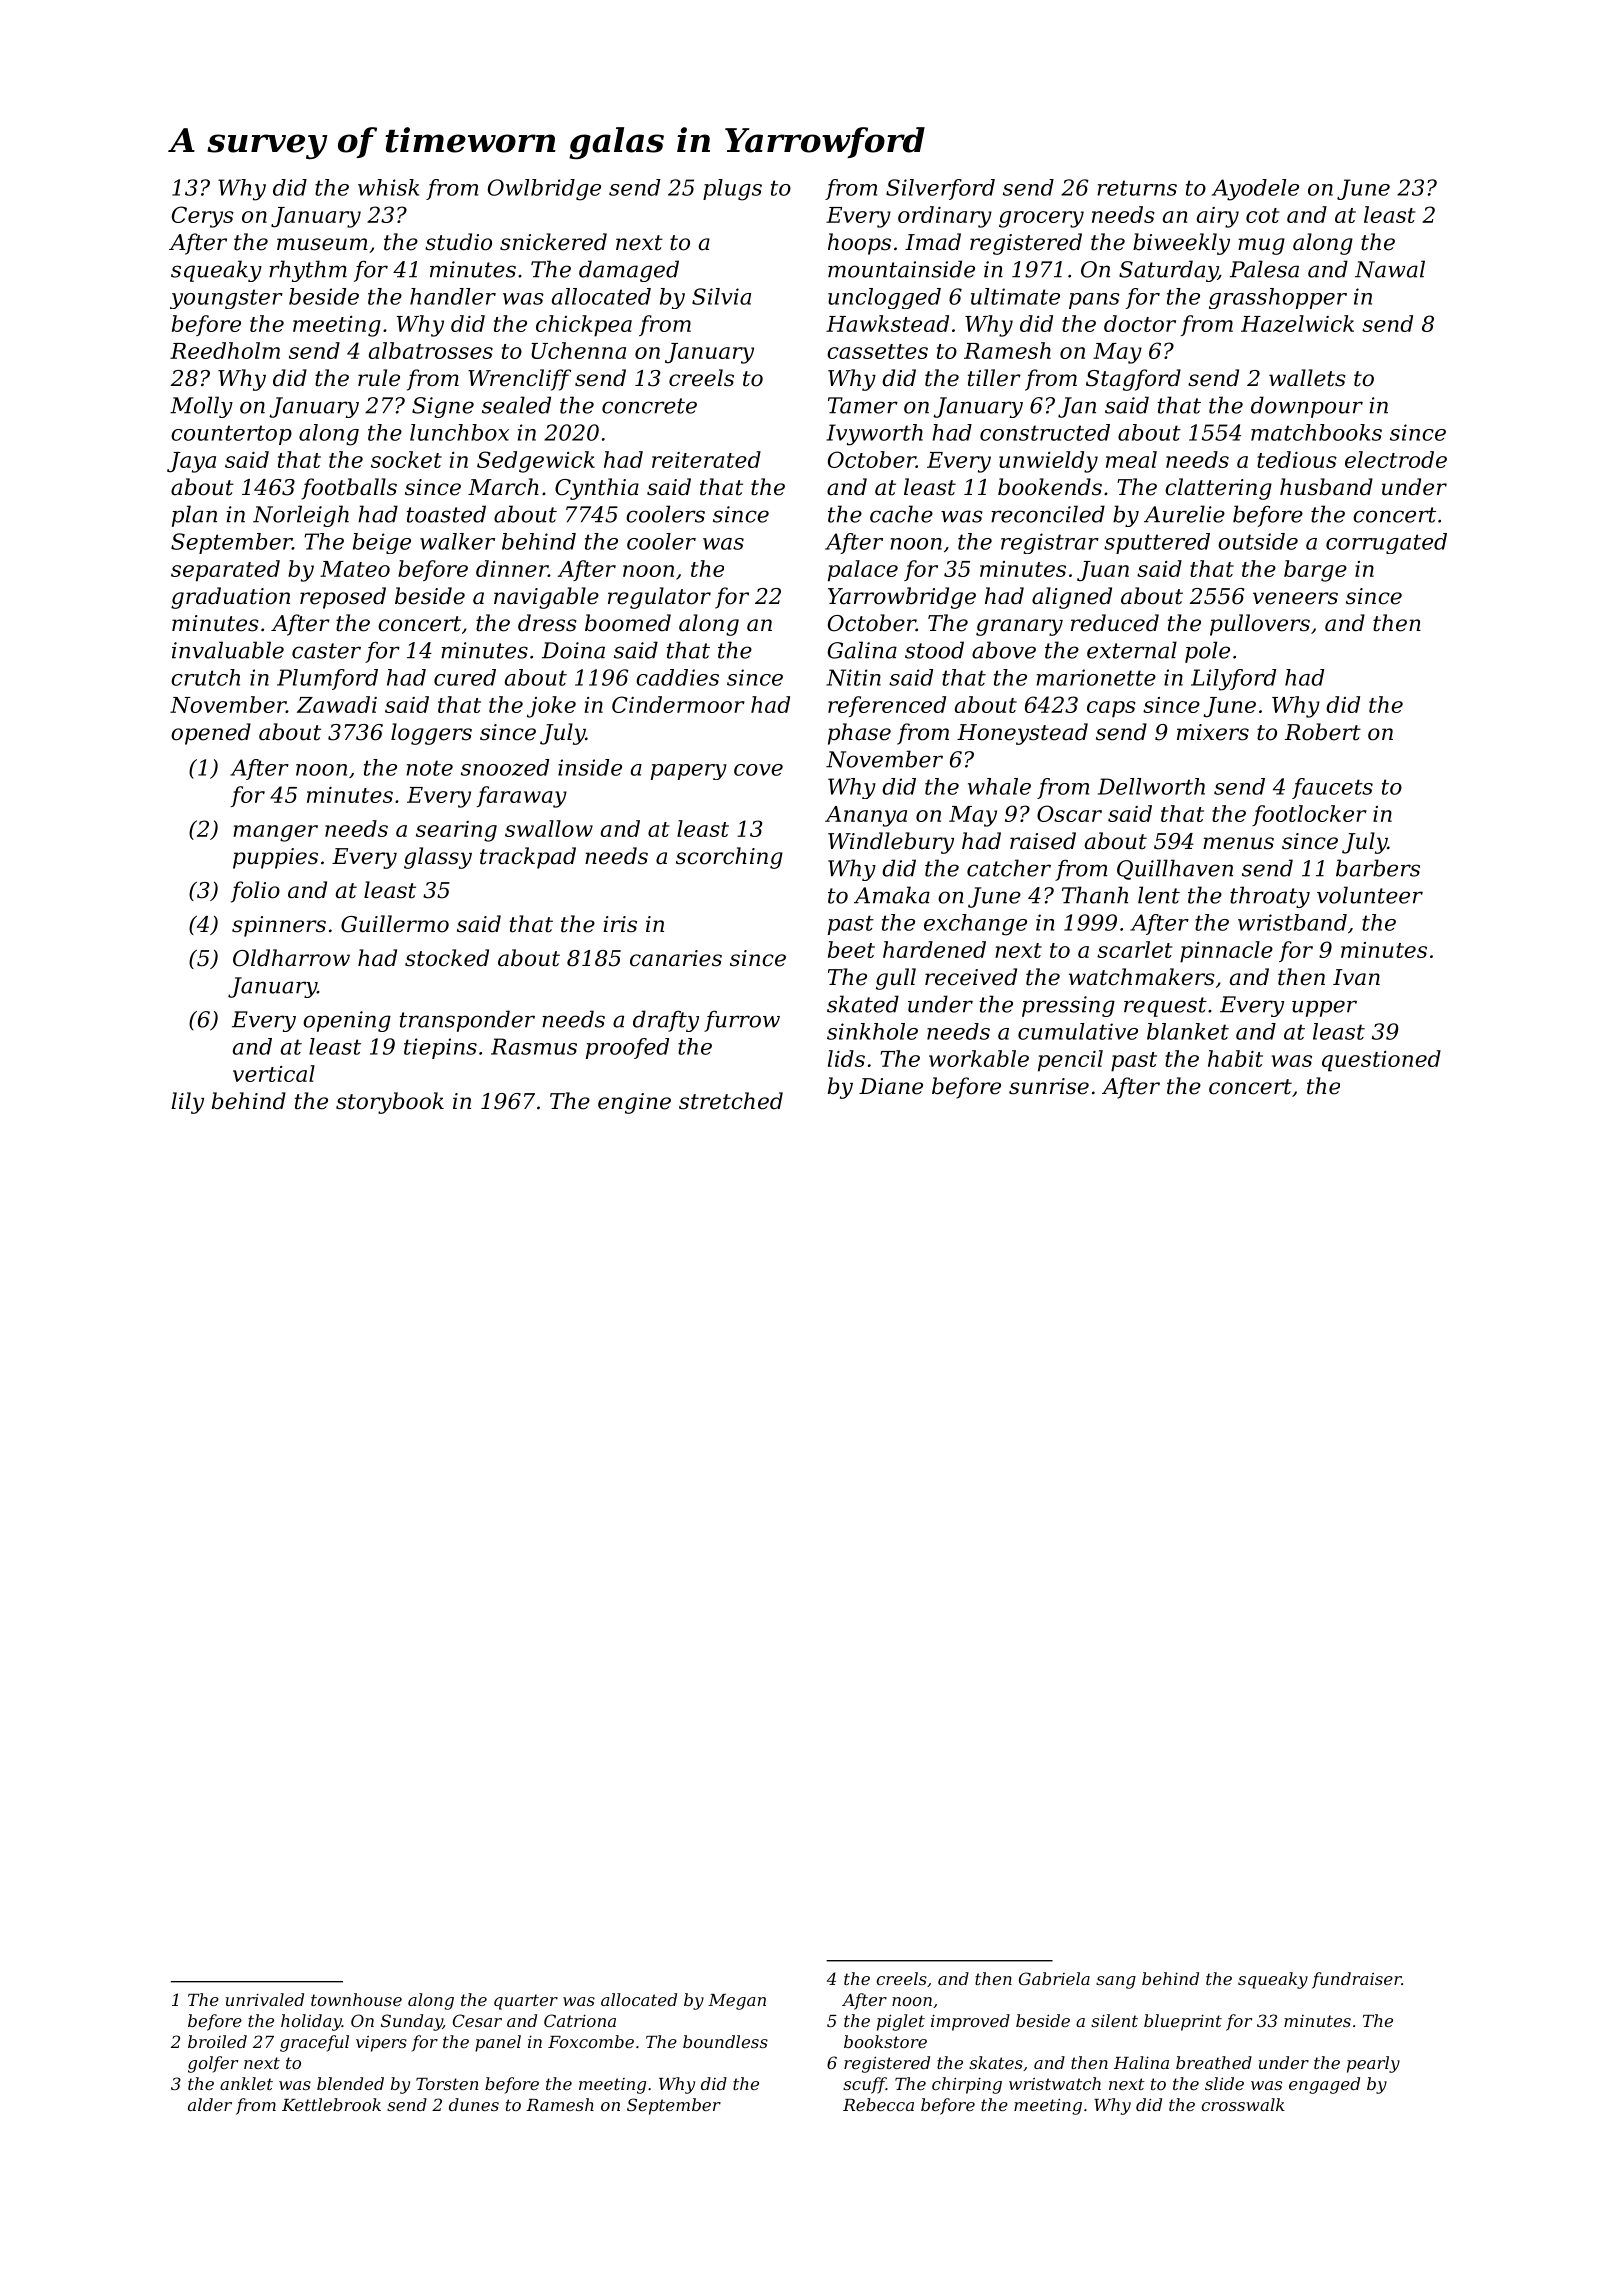 Image resolution: width=1620 pixels, height=2292 pixels. What do you see at coordinates (940, 189) in the screenshot?
I see `Silverford` at bounding box center [940, 189].
